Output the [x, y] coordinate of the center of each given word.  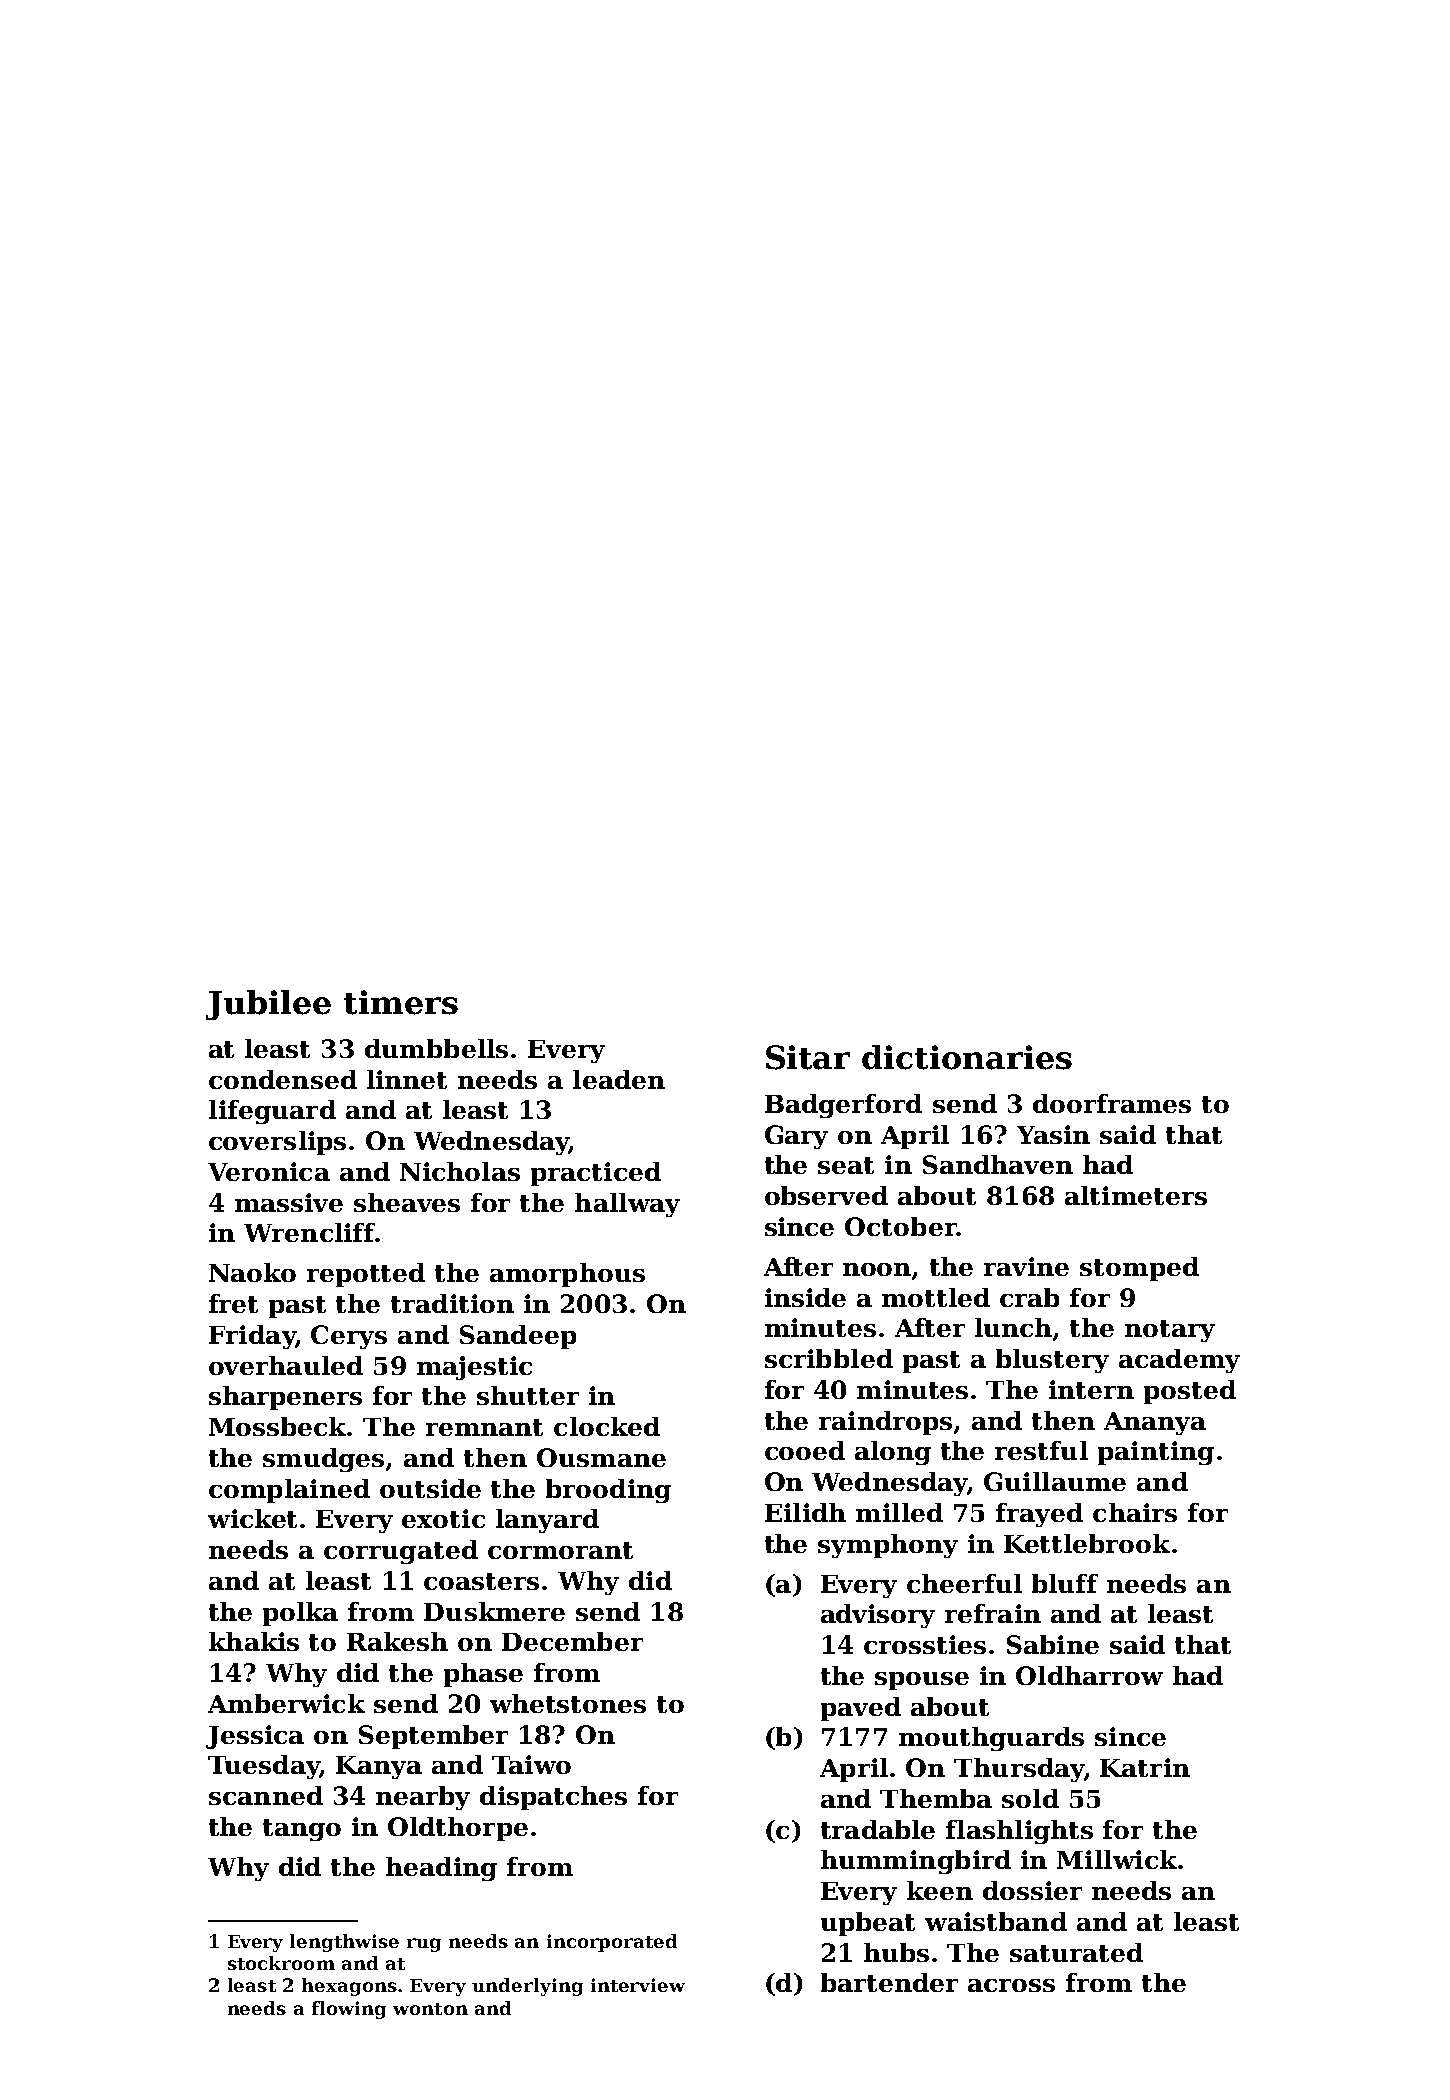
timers [401, 1002]
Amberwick [286, 1703]
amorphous [567, 1275]
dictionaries [967, 1057]
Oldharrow [1089, 1675]
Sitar [808, 1057]
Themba [936, 1798]
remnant [484, 1427]
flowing [349, 2010]
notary [1170, 1331]
